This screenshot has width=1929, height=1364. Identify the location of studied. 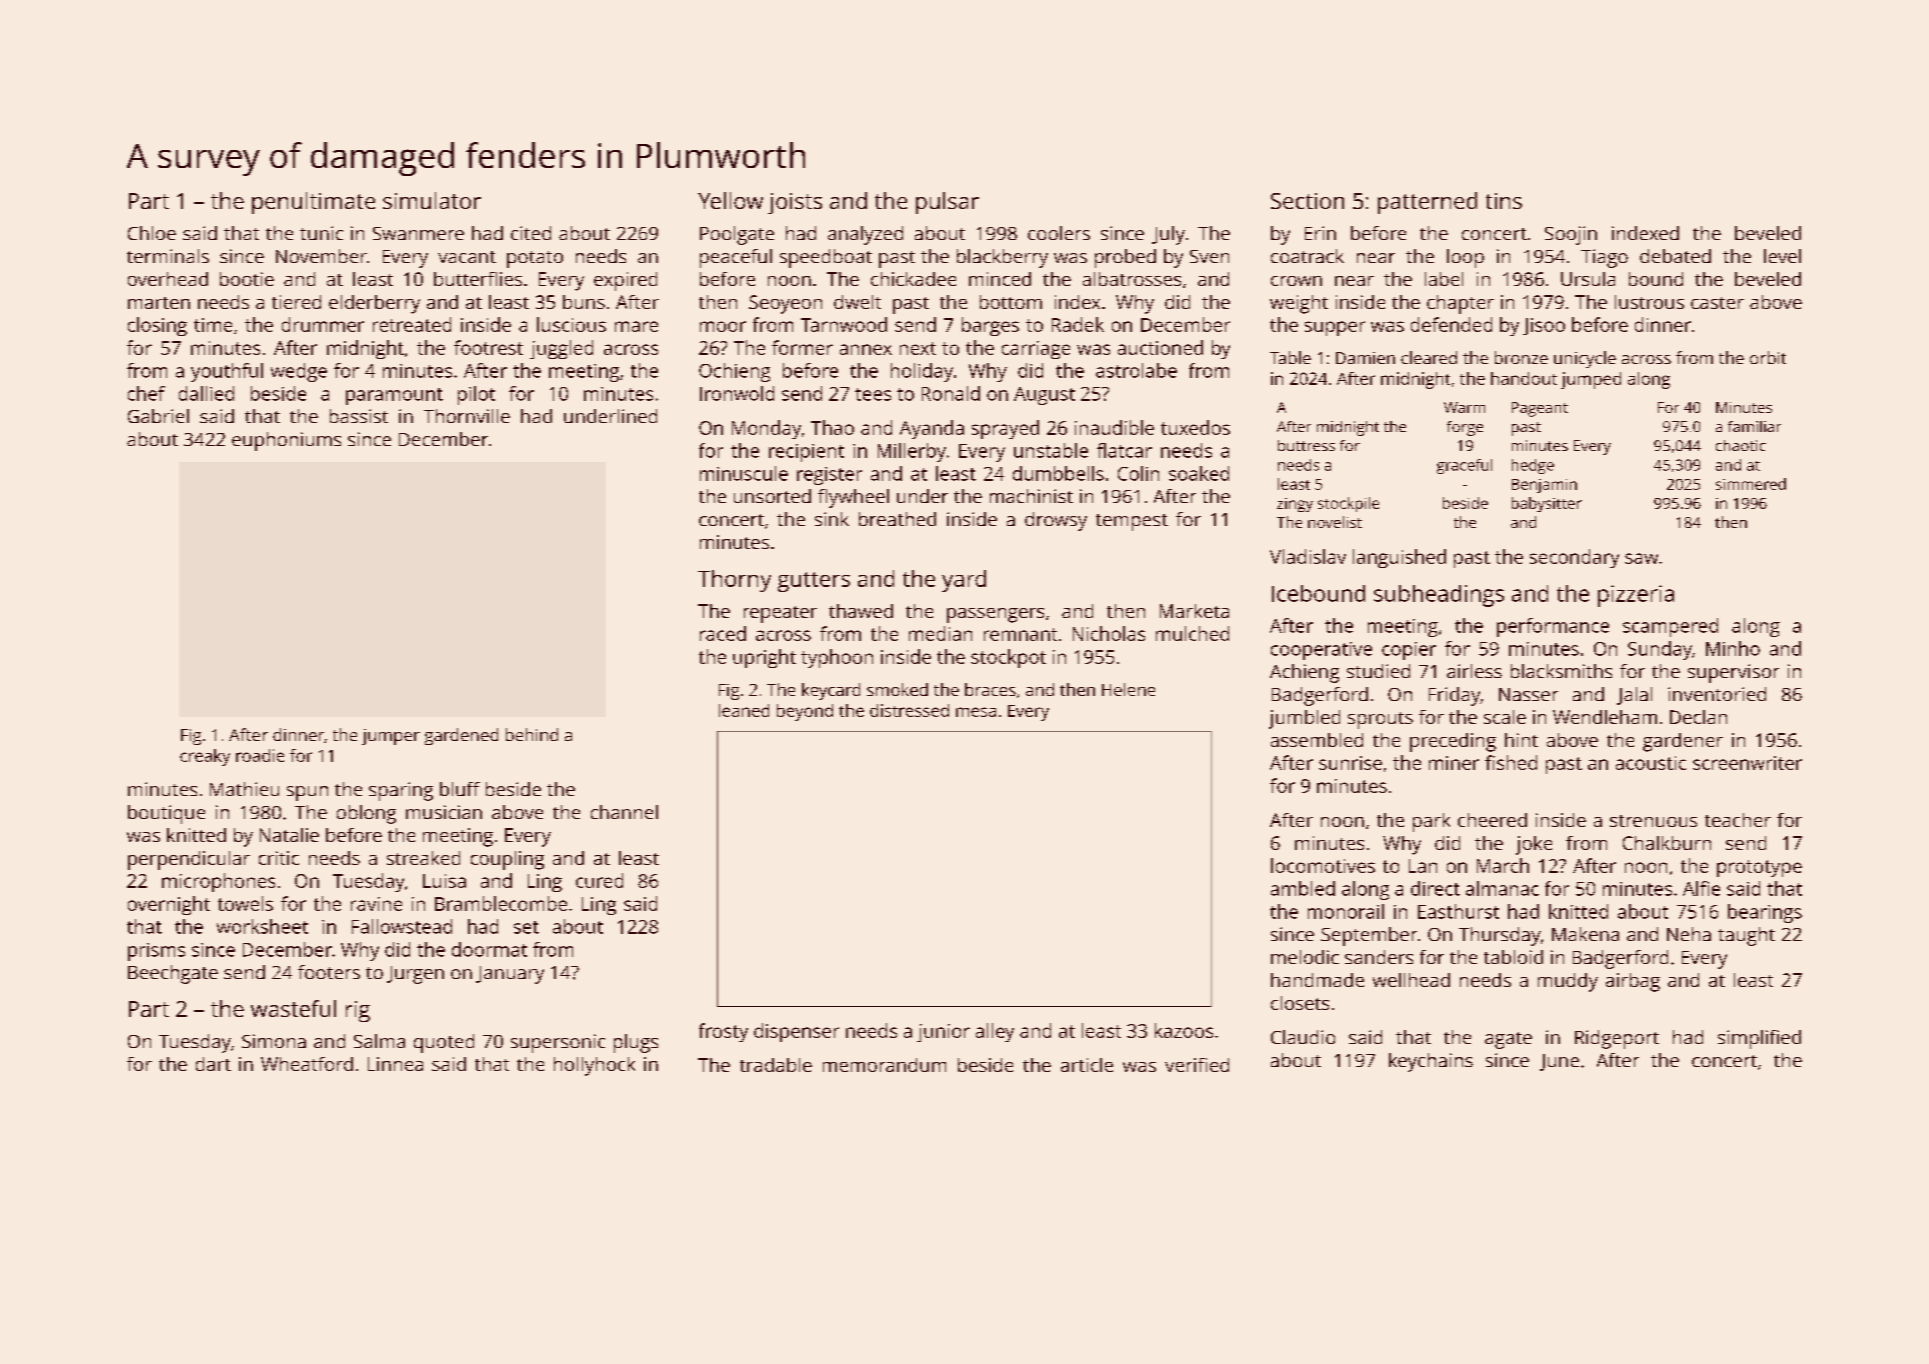
(1378, 671).
